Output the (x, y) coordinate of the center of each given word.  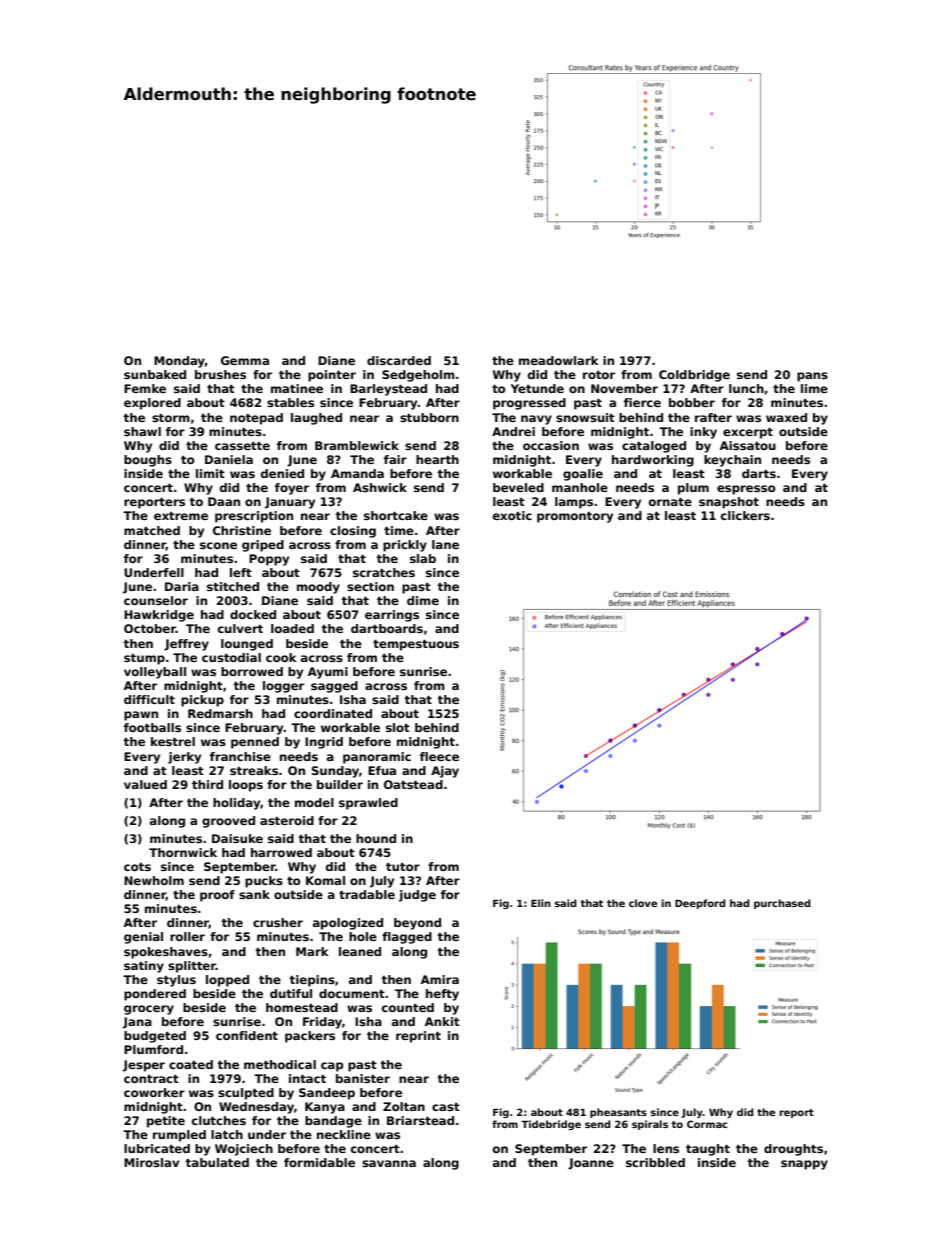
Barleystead (388, 390)
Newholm (154, 880)
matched (152, 530)
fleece (439, 756)
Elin (541, 903)
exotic (512, 515)
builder (340, 784)
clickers (745, 515)
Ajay (445, 772)
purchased (782, 904)
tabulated (217, 1162)
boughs (148, 461)
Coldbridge (694, 376)
